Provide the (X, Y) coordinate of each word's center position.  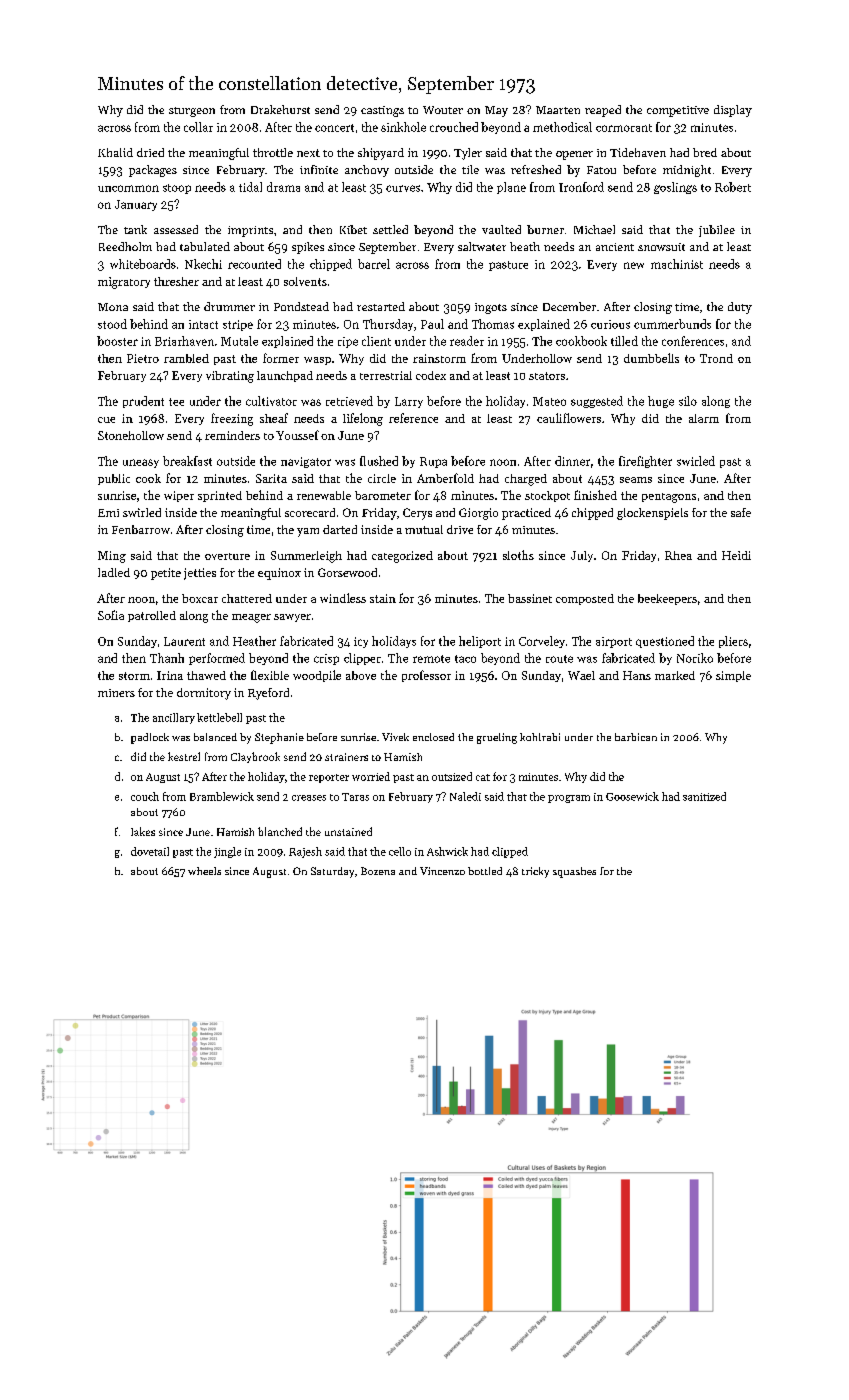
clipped (510, 852)
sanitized (704, 796)
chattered (247, 598)
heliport (480, 642)
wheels (204, 871)
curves (403, 188)
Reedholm (125, 246)
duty (740, 308)
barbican (636, 737)
